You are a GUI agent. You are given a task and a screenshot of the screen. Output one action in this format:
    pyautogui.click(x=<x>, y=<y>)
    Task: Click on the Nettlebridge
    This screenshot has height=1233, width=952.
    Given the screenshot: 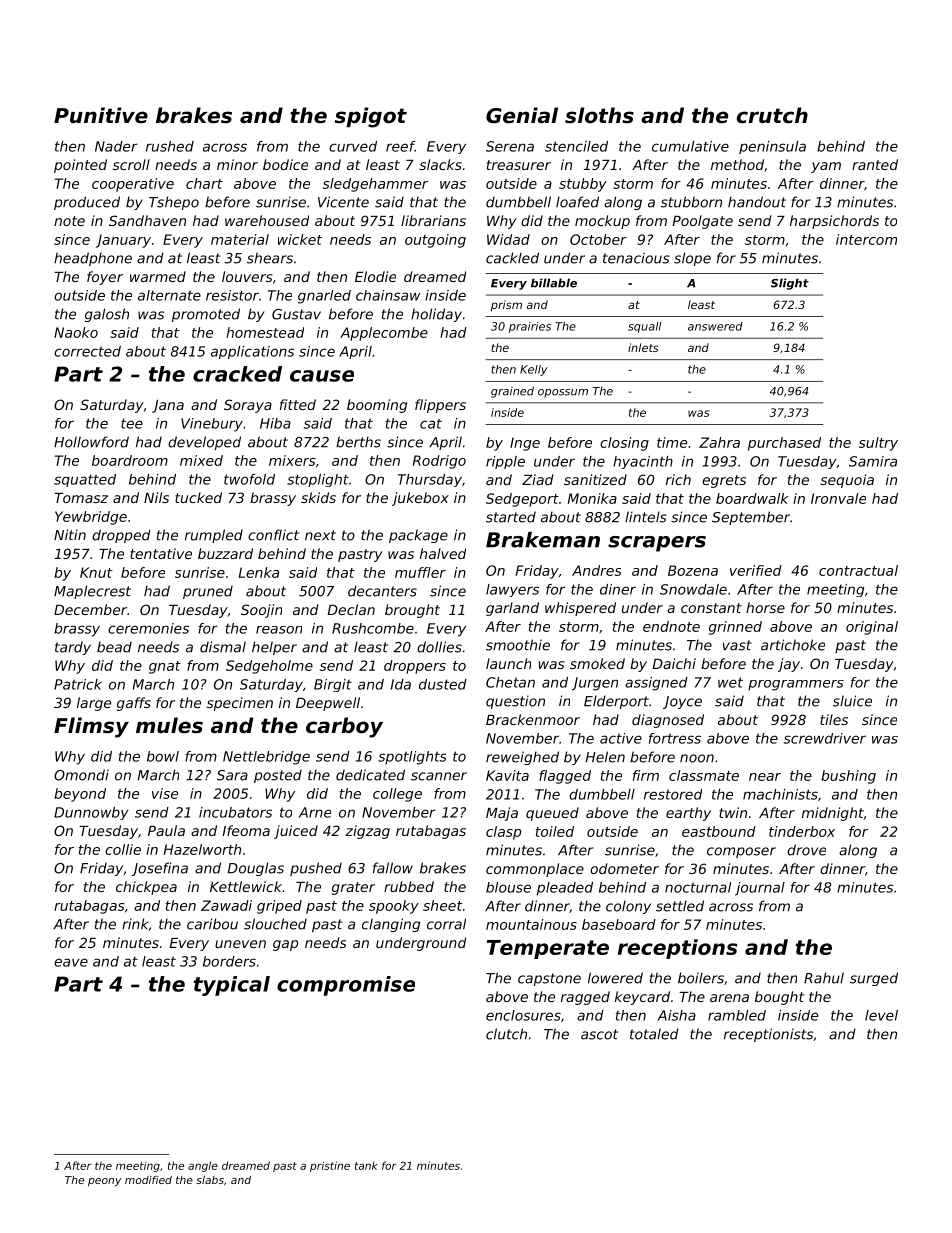 What is the action you would take?
    pyautogui.click(x=266, y=758)
